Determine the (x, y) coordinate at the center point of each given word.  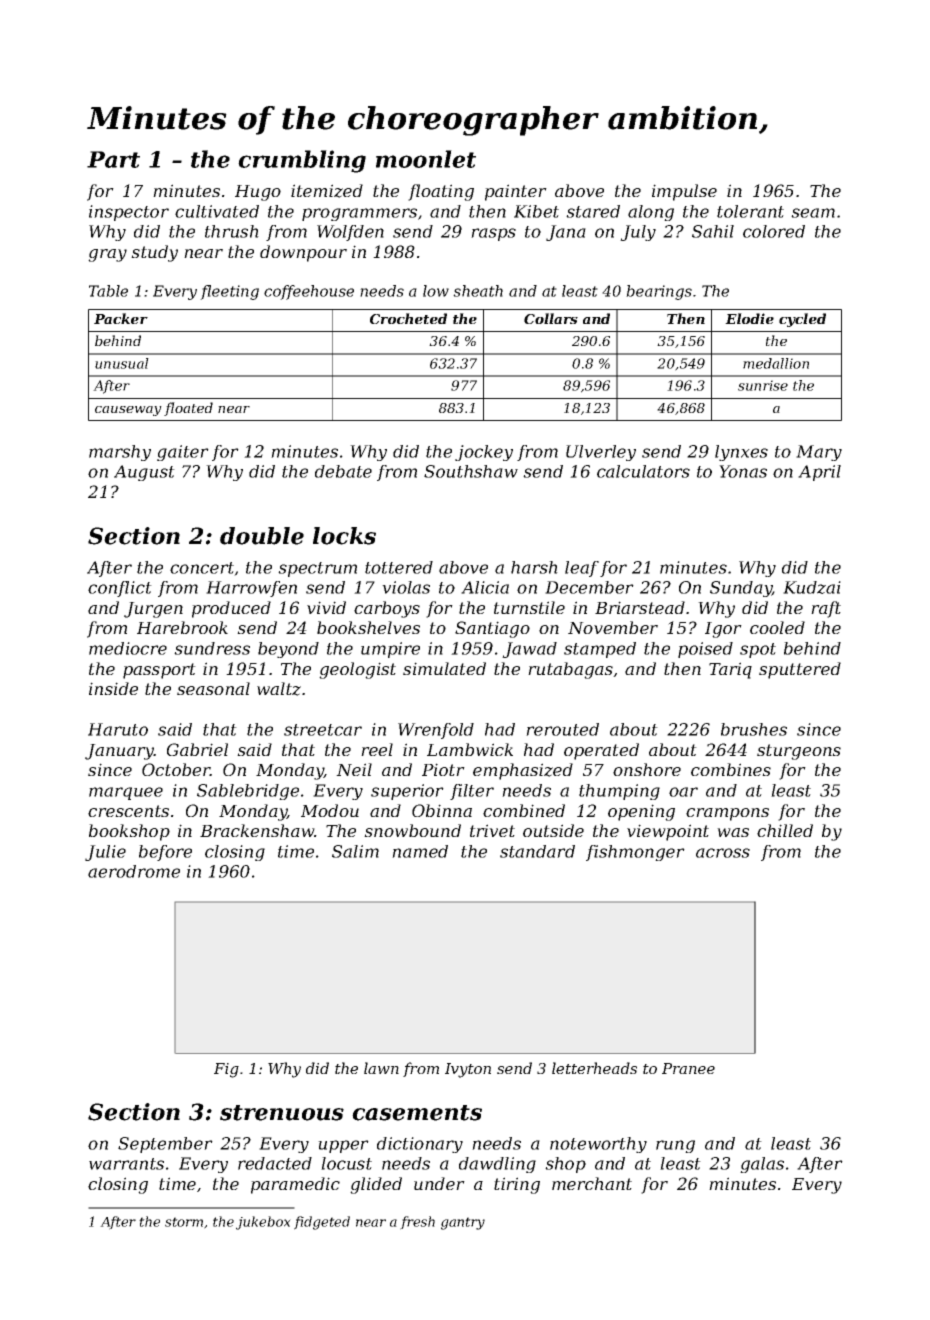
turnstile (529, 607)
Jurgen (153, 610)
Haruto (118, 729)
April (819, 473)
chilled (785, 830)
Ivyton (468, 1070)
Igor (723, 630)
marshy (120, 453)
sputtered (800, 670)
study (154, 253)
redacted (275, 1163)
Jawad (529, 650)
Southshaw (471, 471)
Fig (226, 1070)
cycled (802, 320)
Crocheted (408, 318)
